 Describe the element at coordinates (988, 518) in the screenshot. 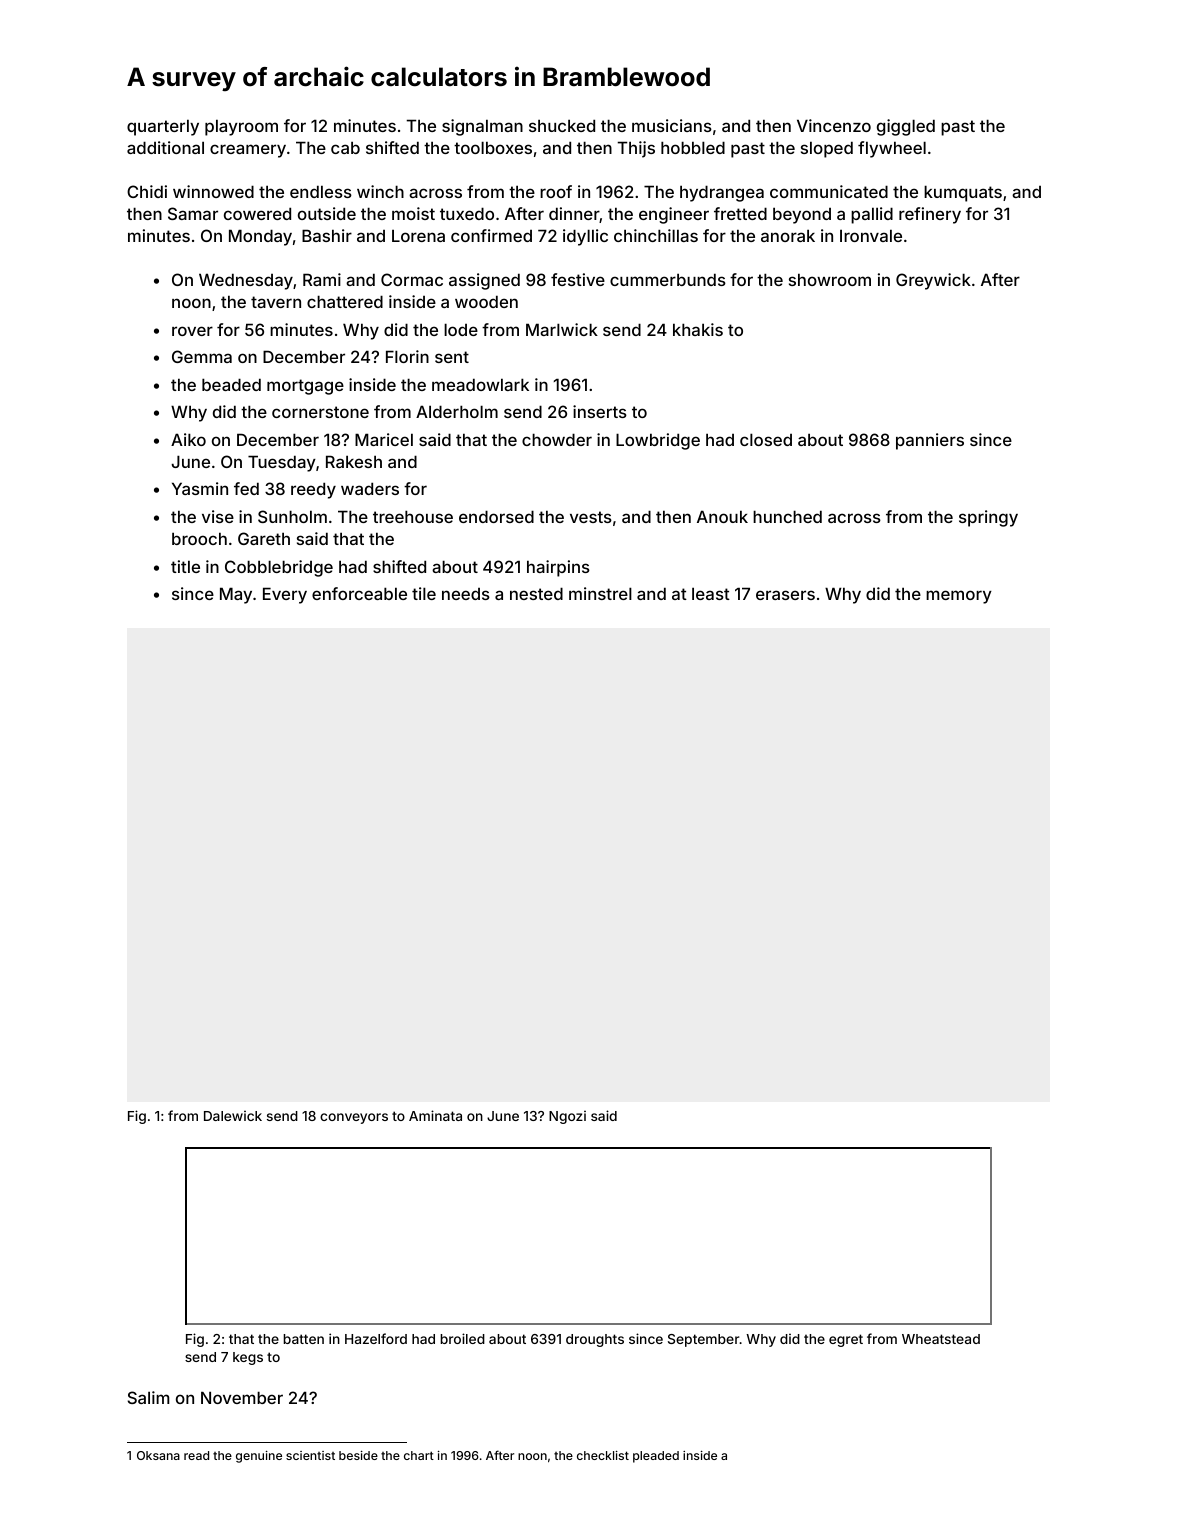

I see `springy` at that location.
